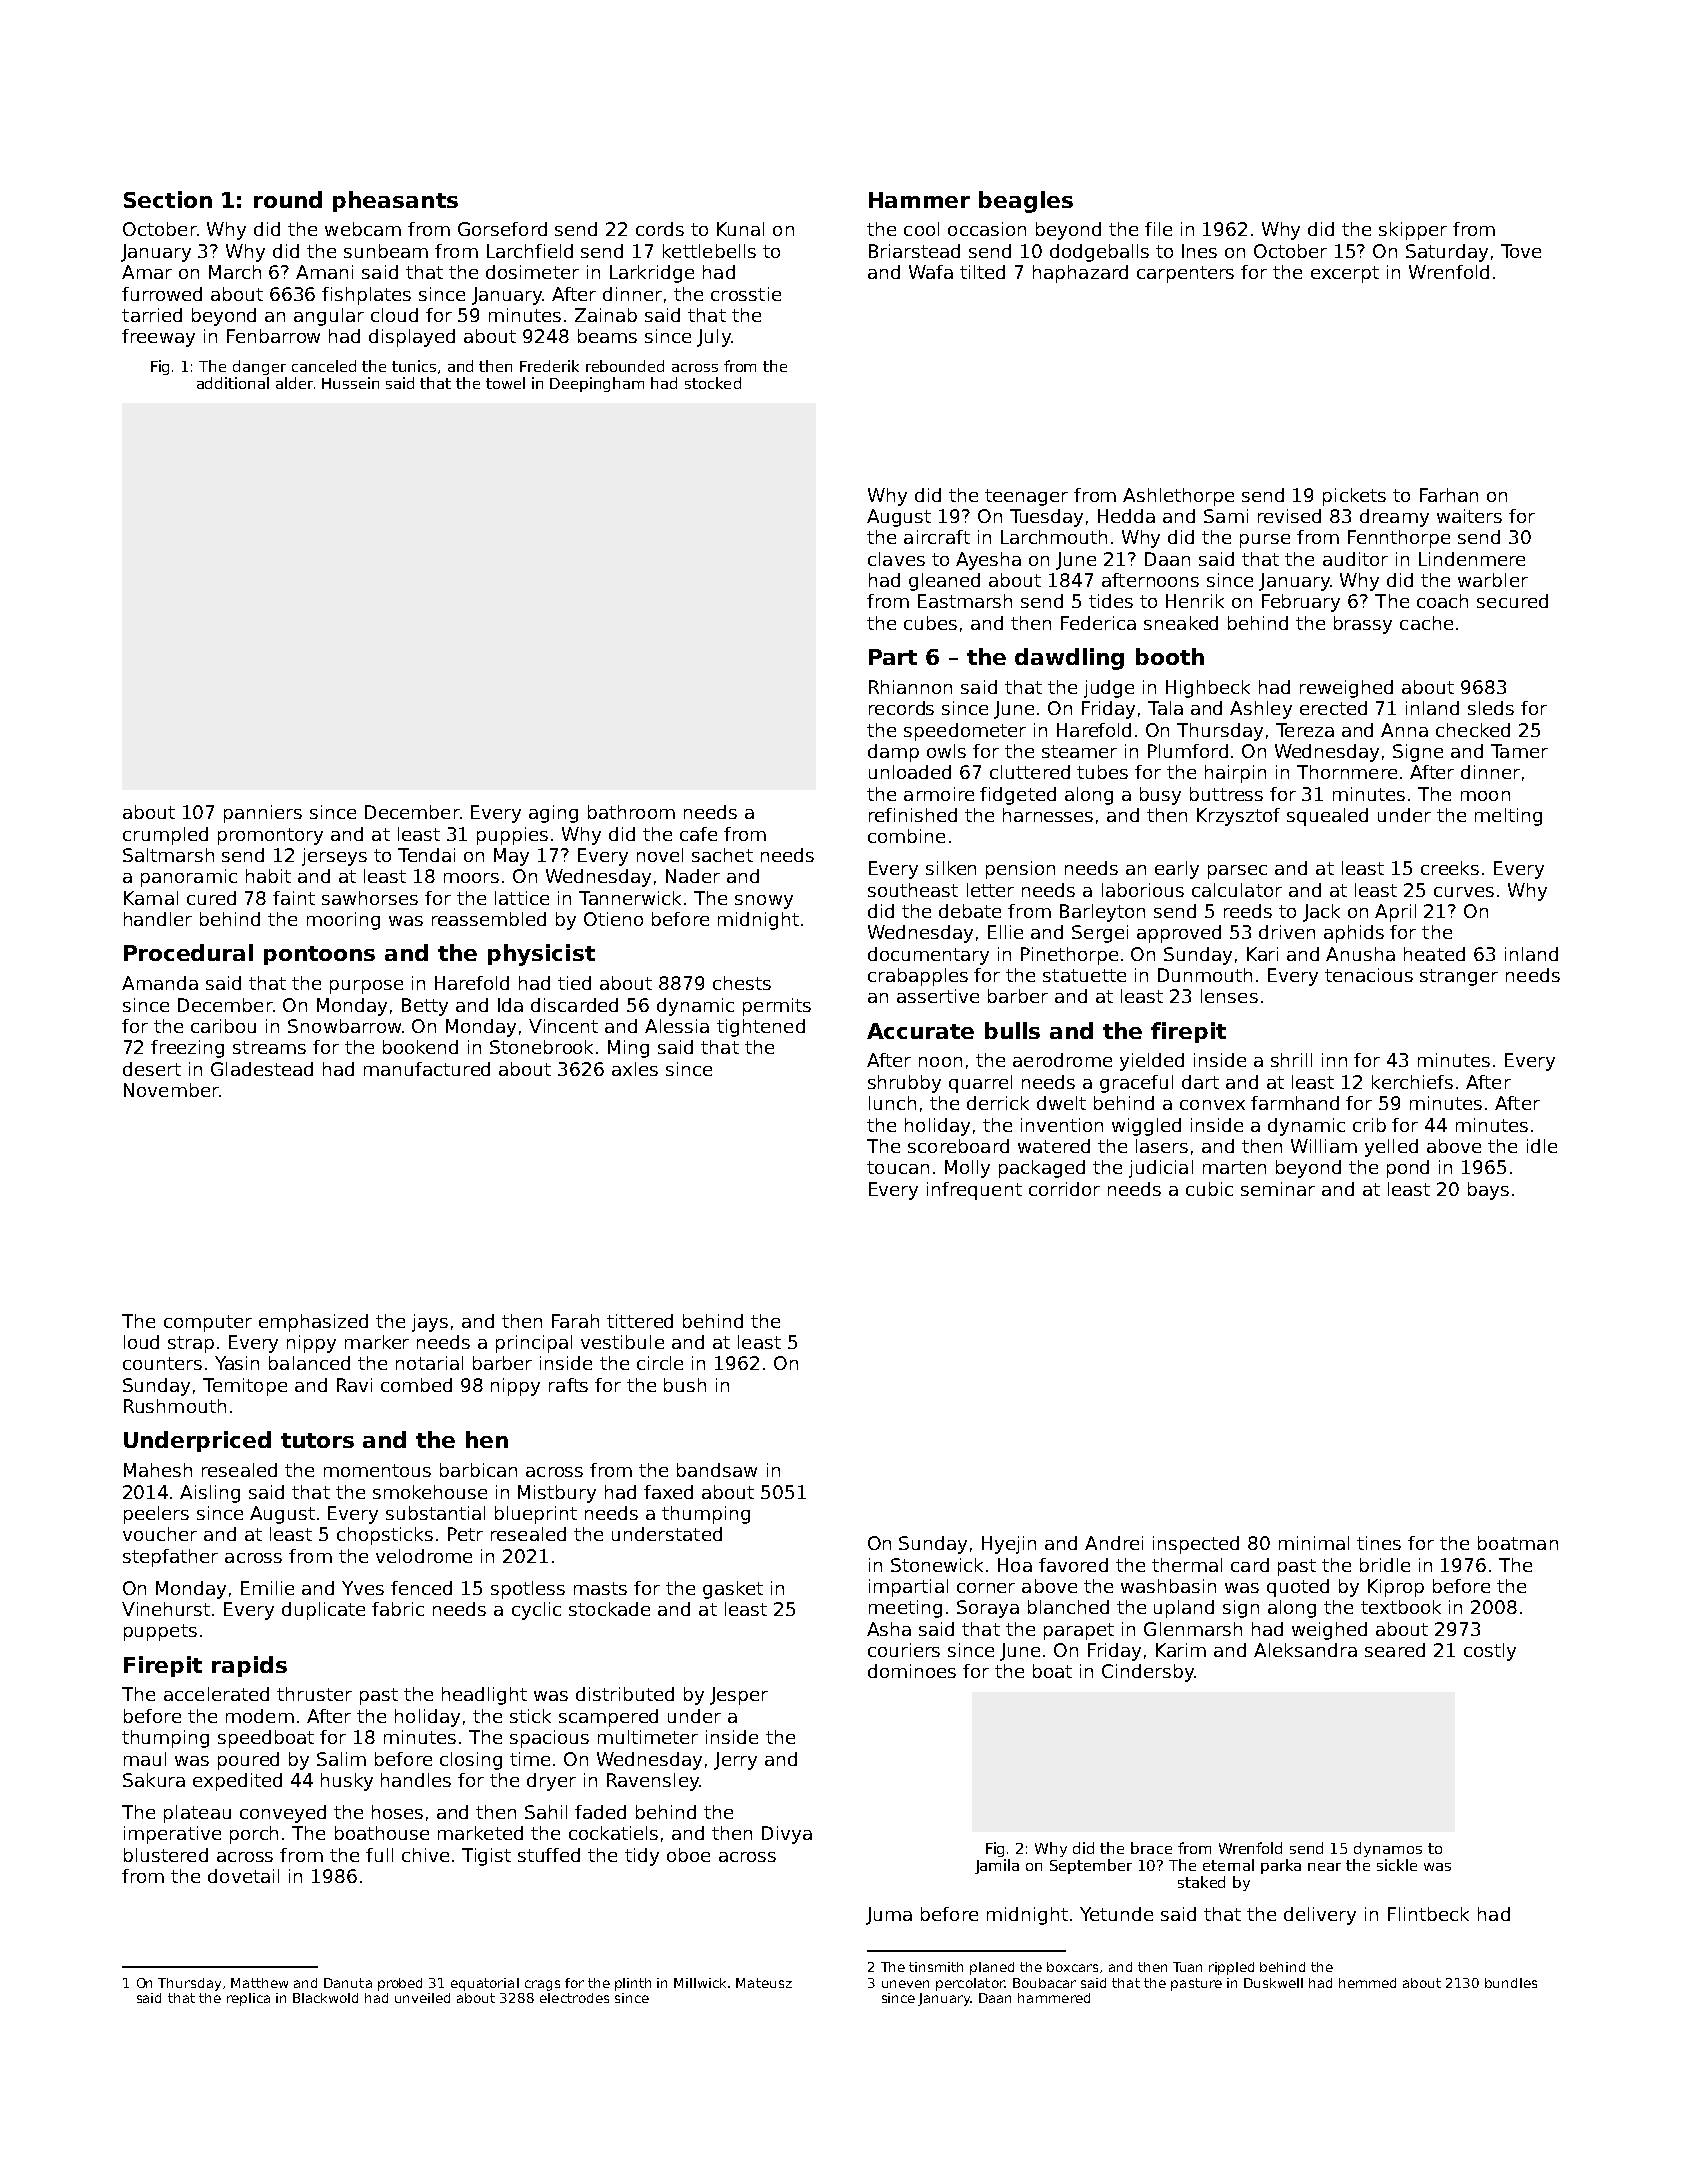  Describe the element at coordinates (1464, 892) in the screenshot. I see `curves` at that location.
